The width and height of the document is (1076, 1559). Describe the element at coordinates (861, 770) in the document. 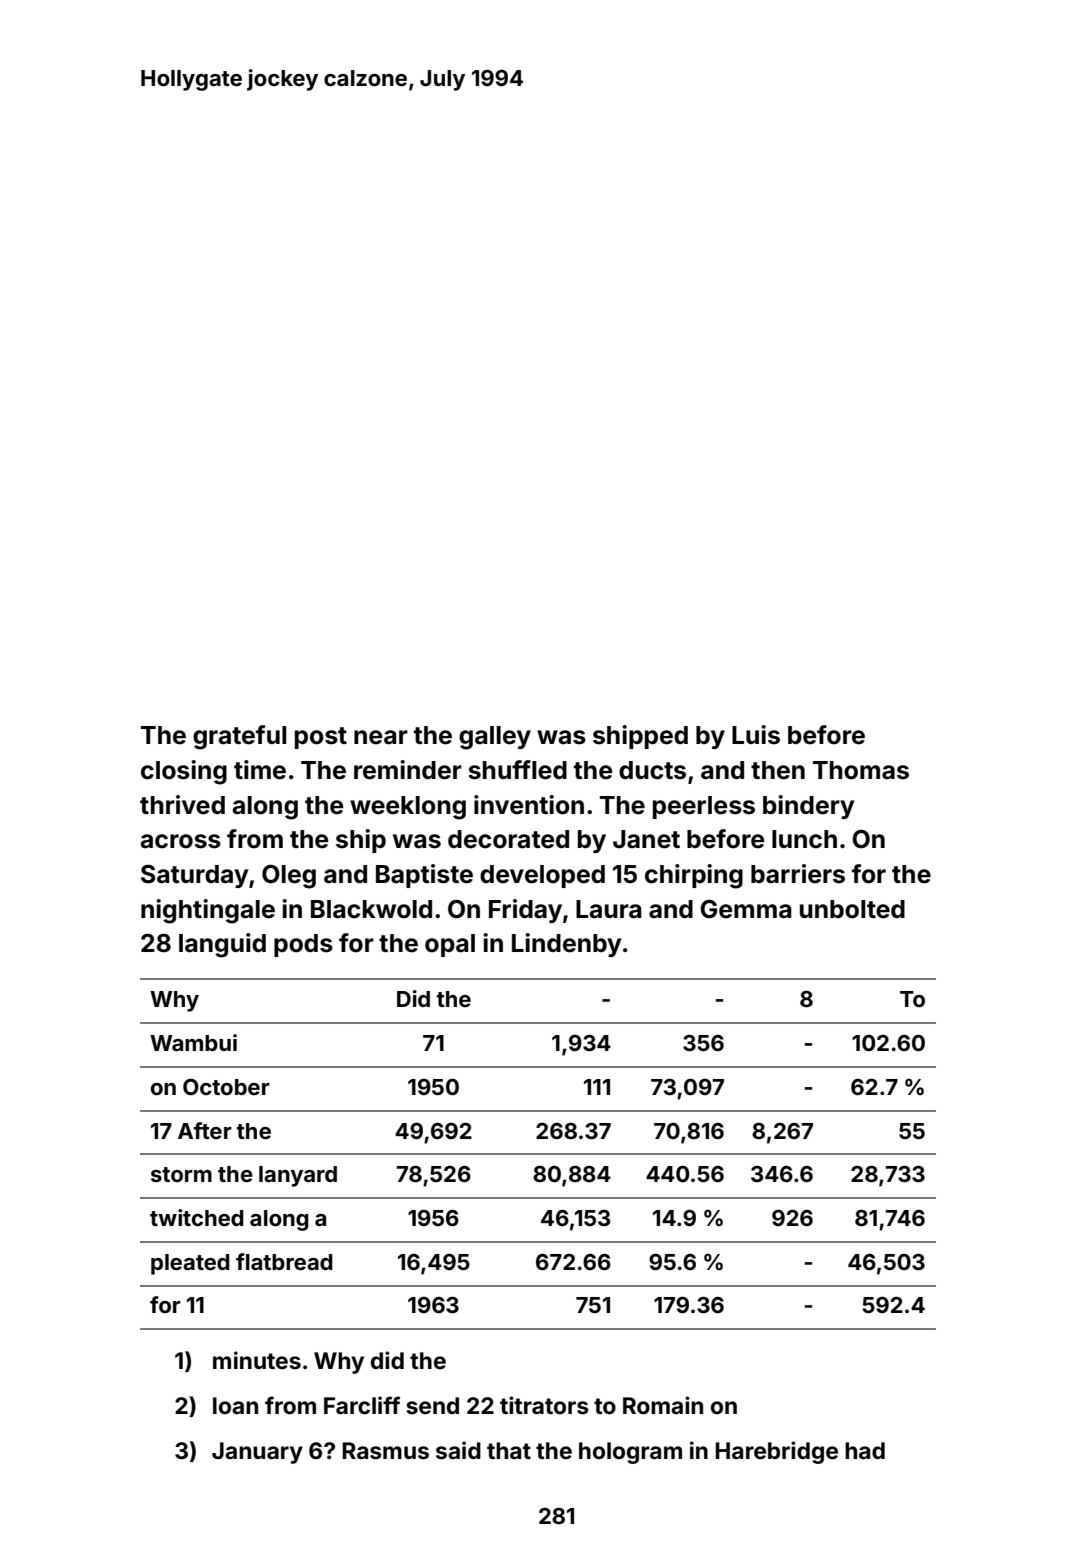

I see `Thomas` at that location.
